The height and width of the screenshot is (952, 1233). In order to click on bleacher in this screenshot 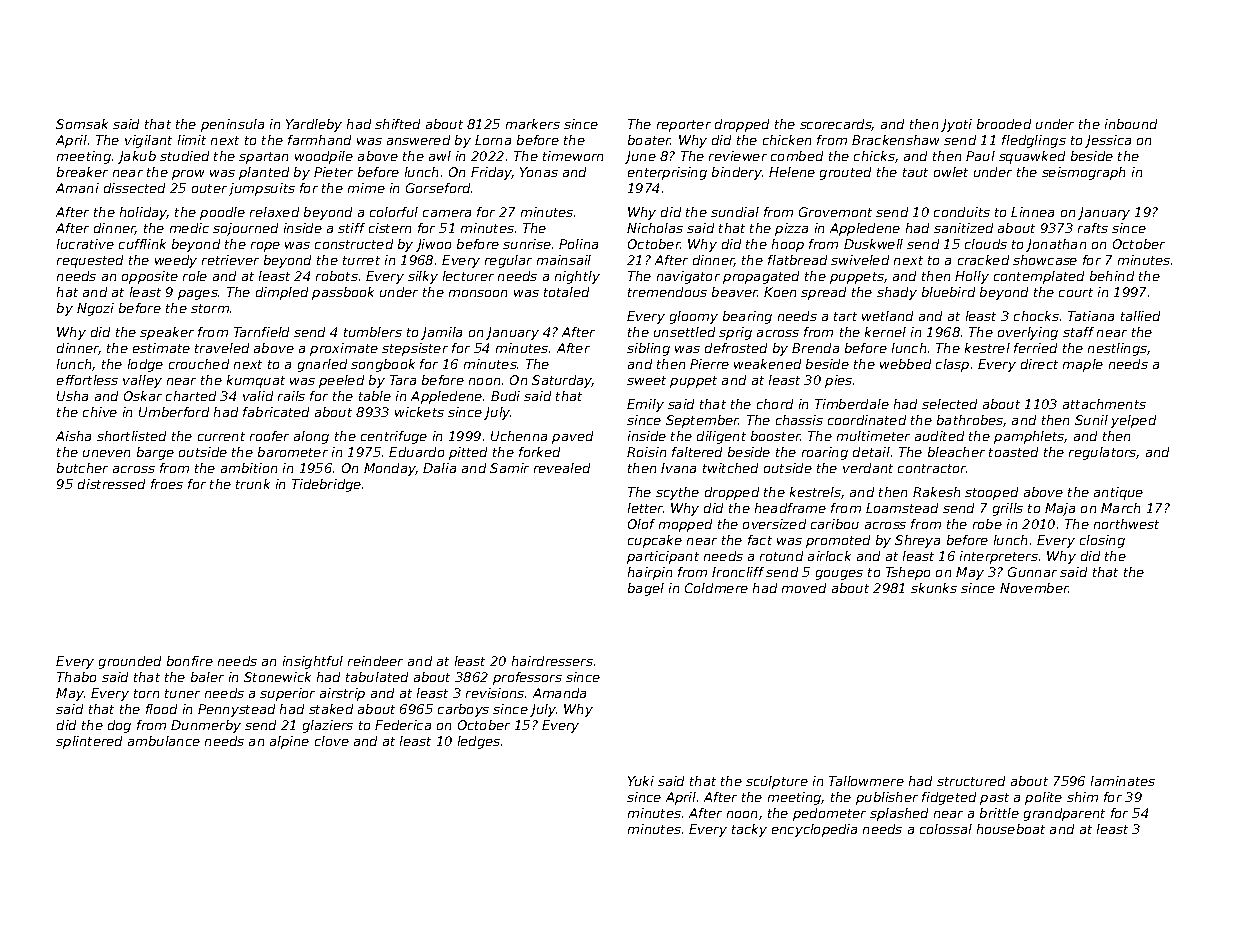, I will do `click(956, 452)`.
